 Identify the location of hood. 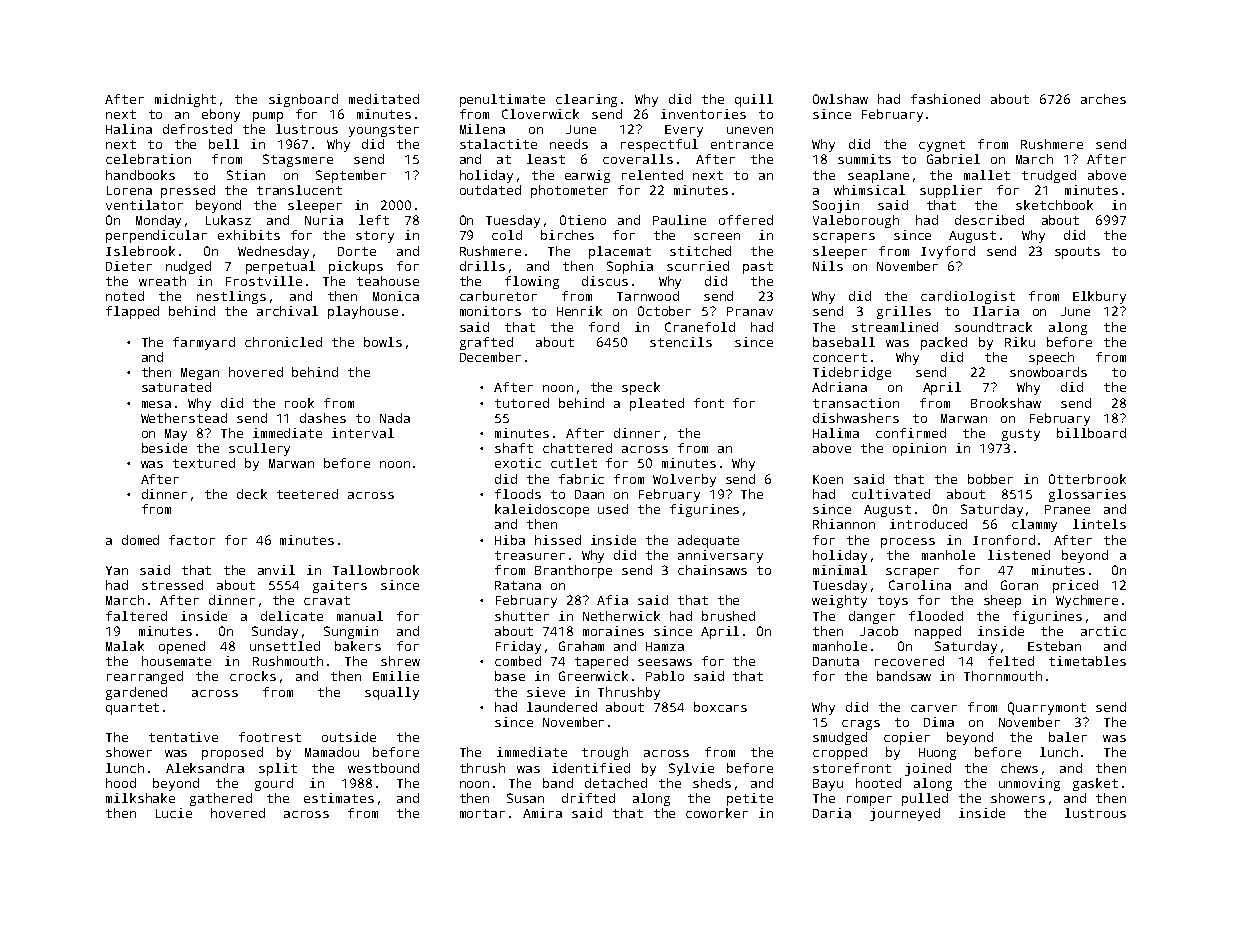
(121, 783).
